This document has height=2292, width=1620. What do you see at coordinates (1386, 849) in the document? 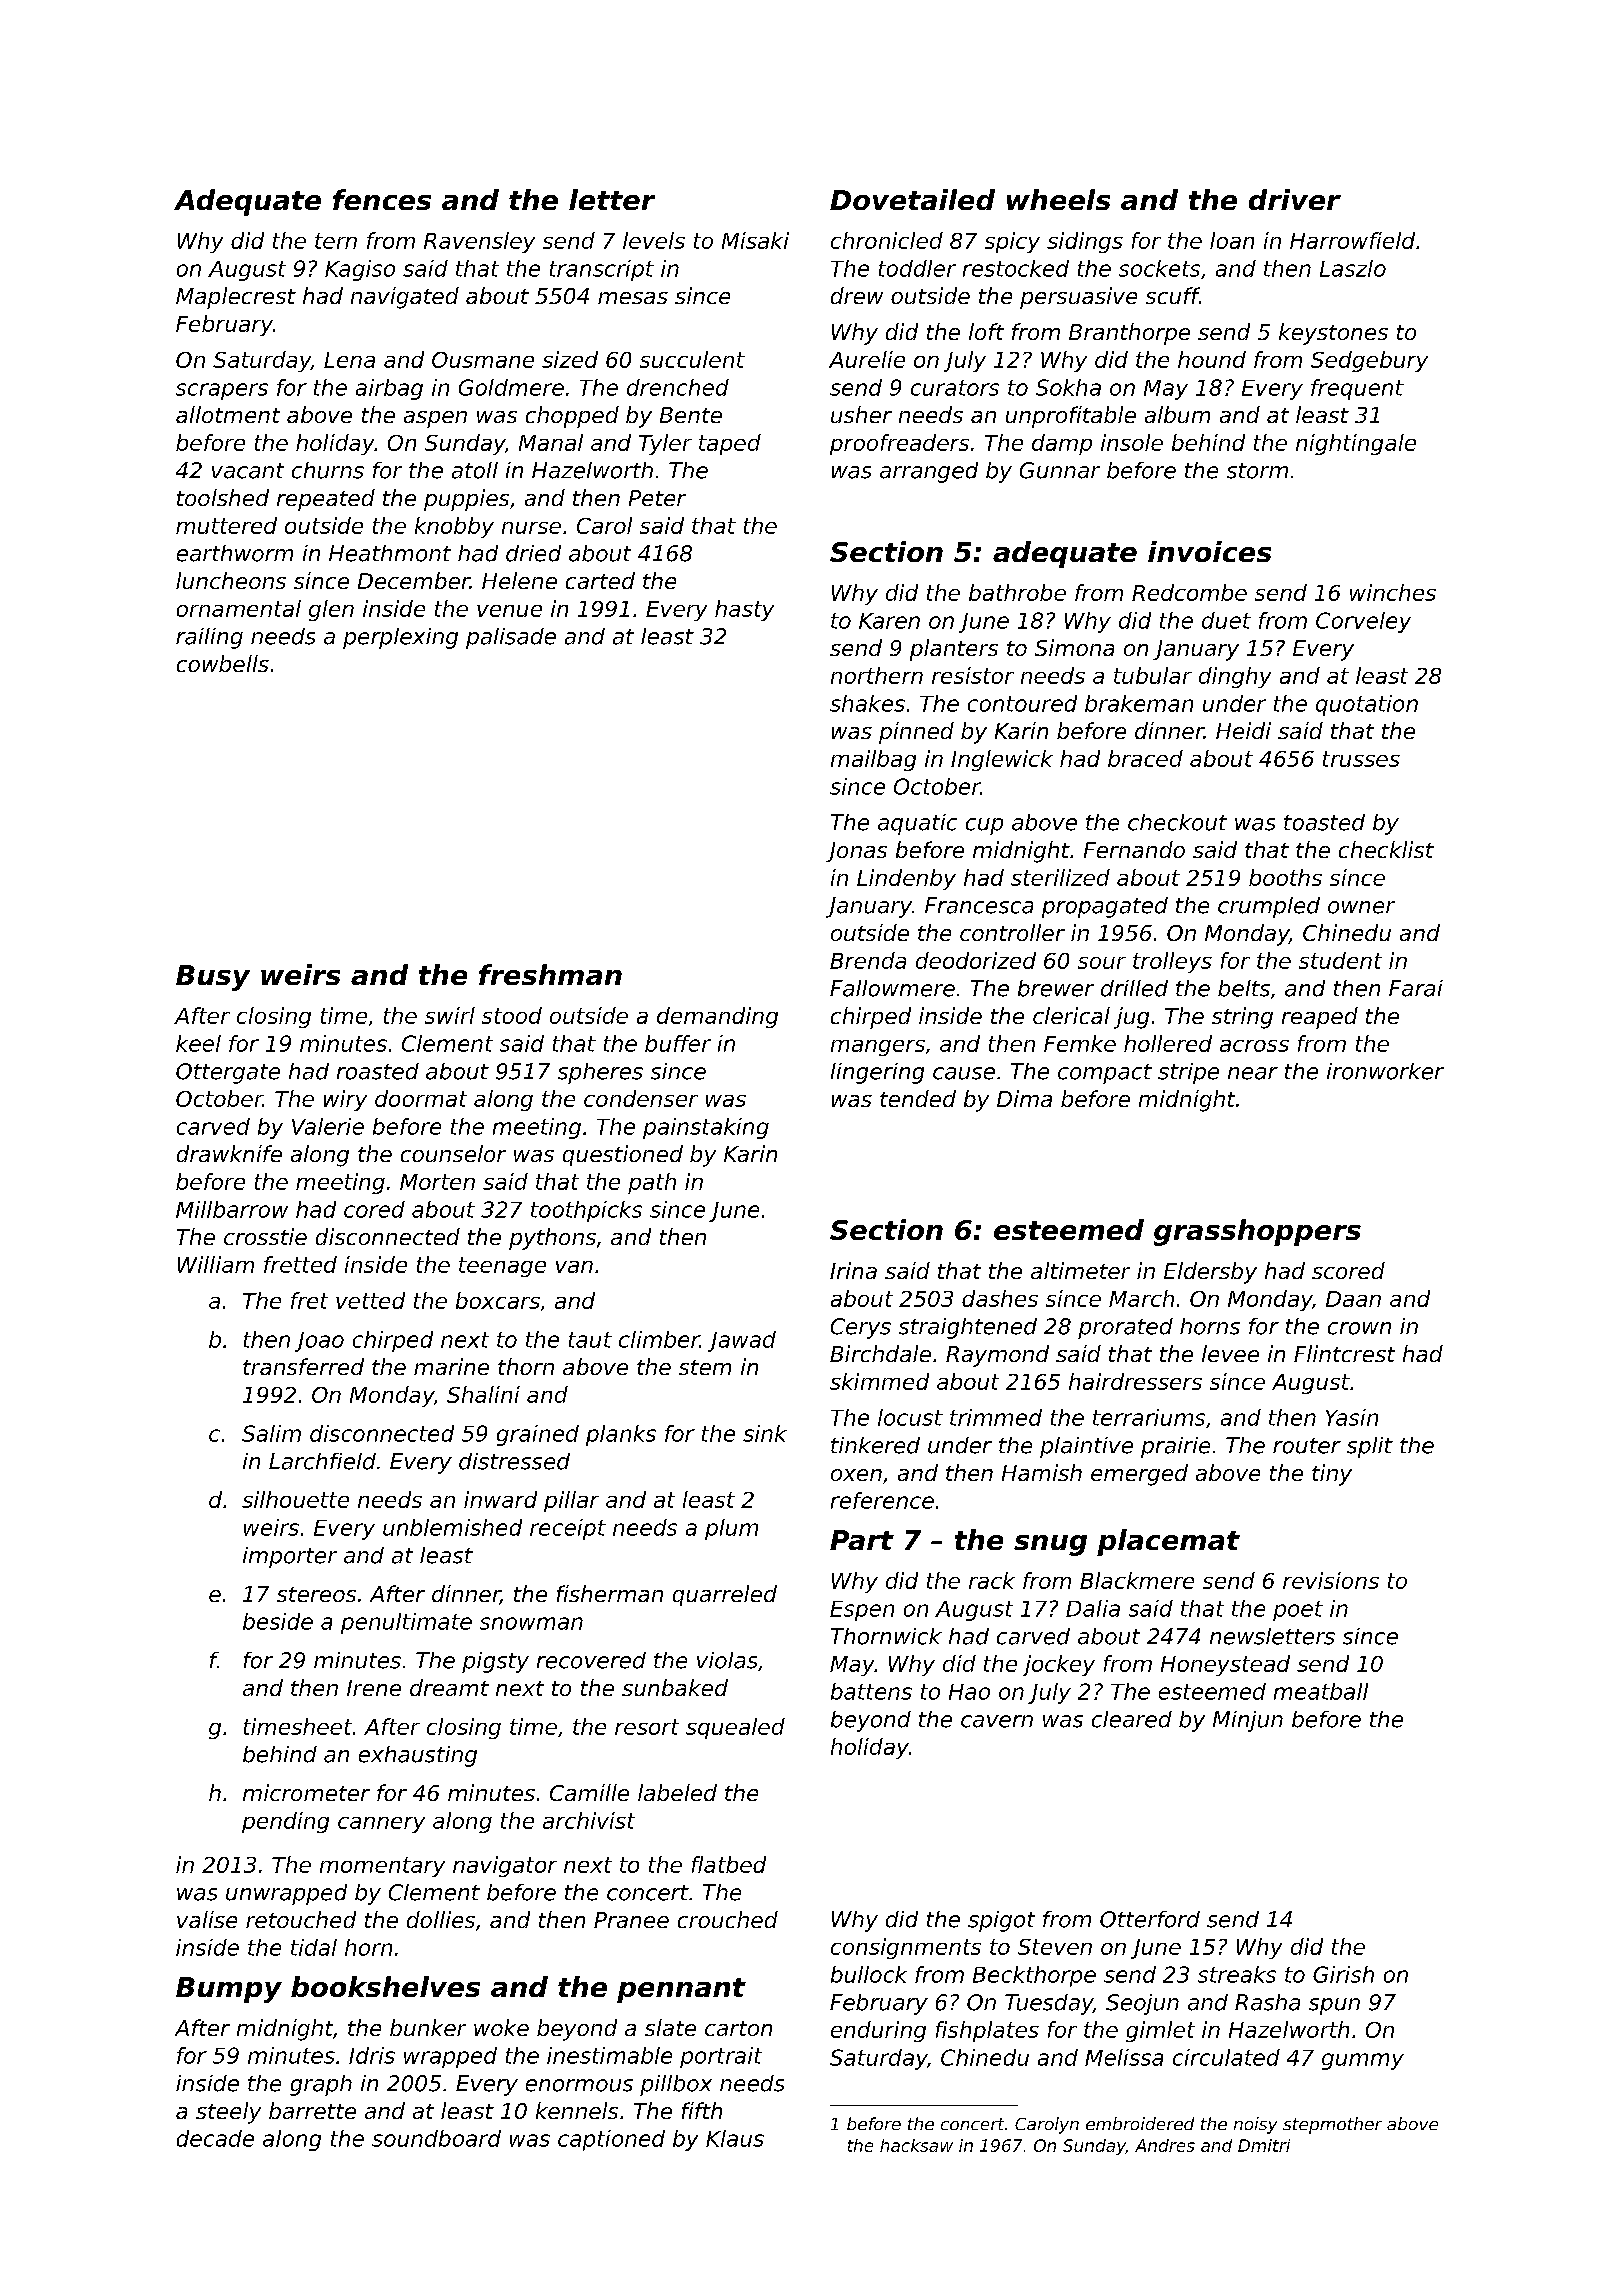
I see `checklist` at bounding box center [1386, 849].
